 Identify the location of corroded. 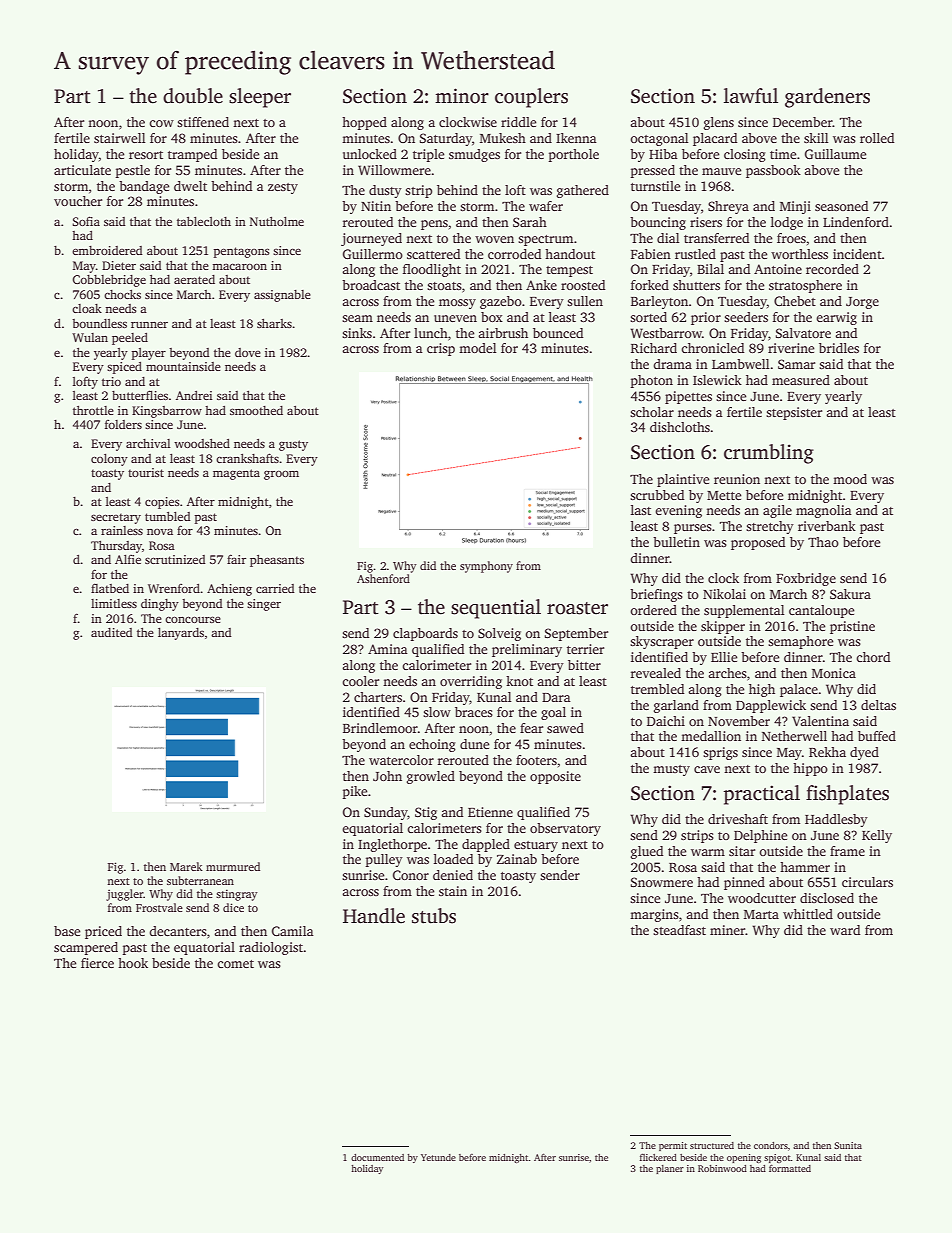
(514, 254).
